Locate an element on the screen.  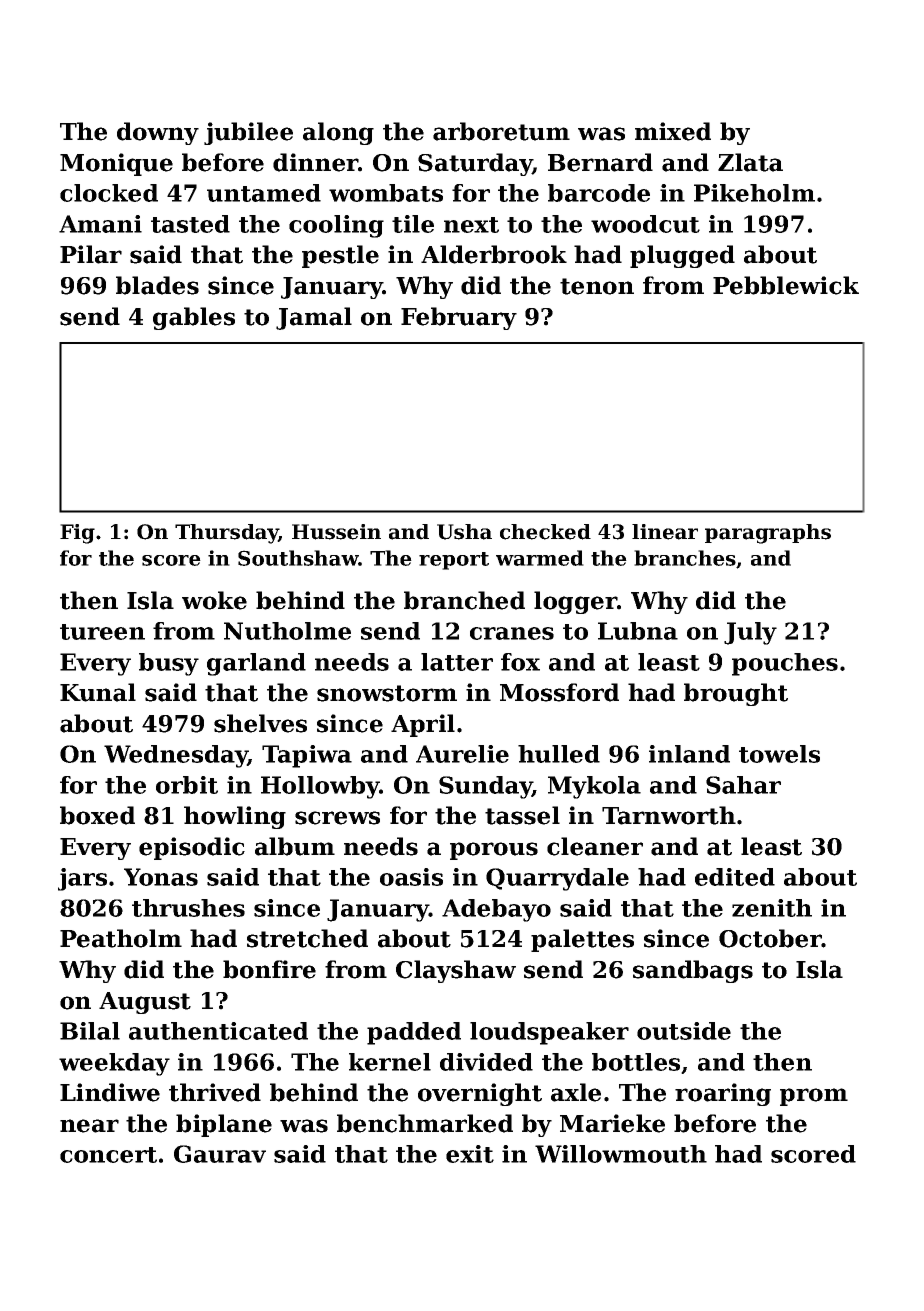
Sahar is located at coordinates (743, 785).
